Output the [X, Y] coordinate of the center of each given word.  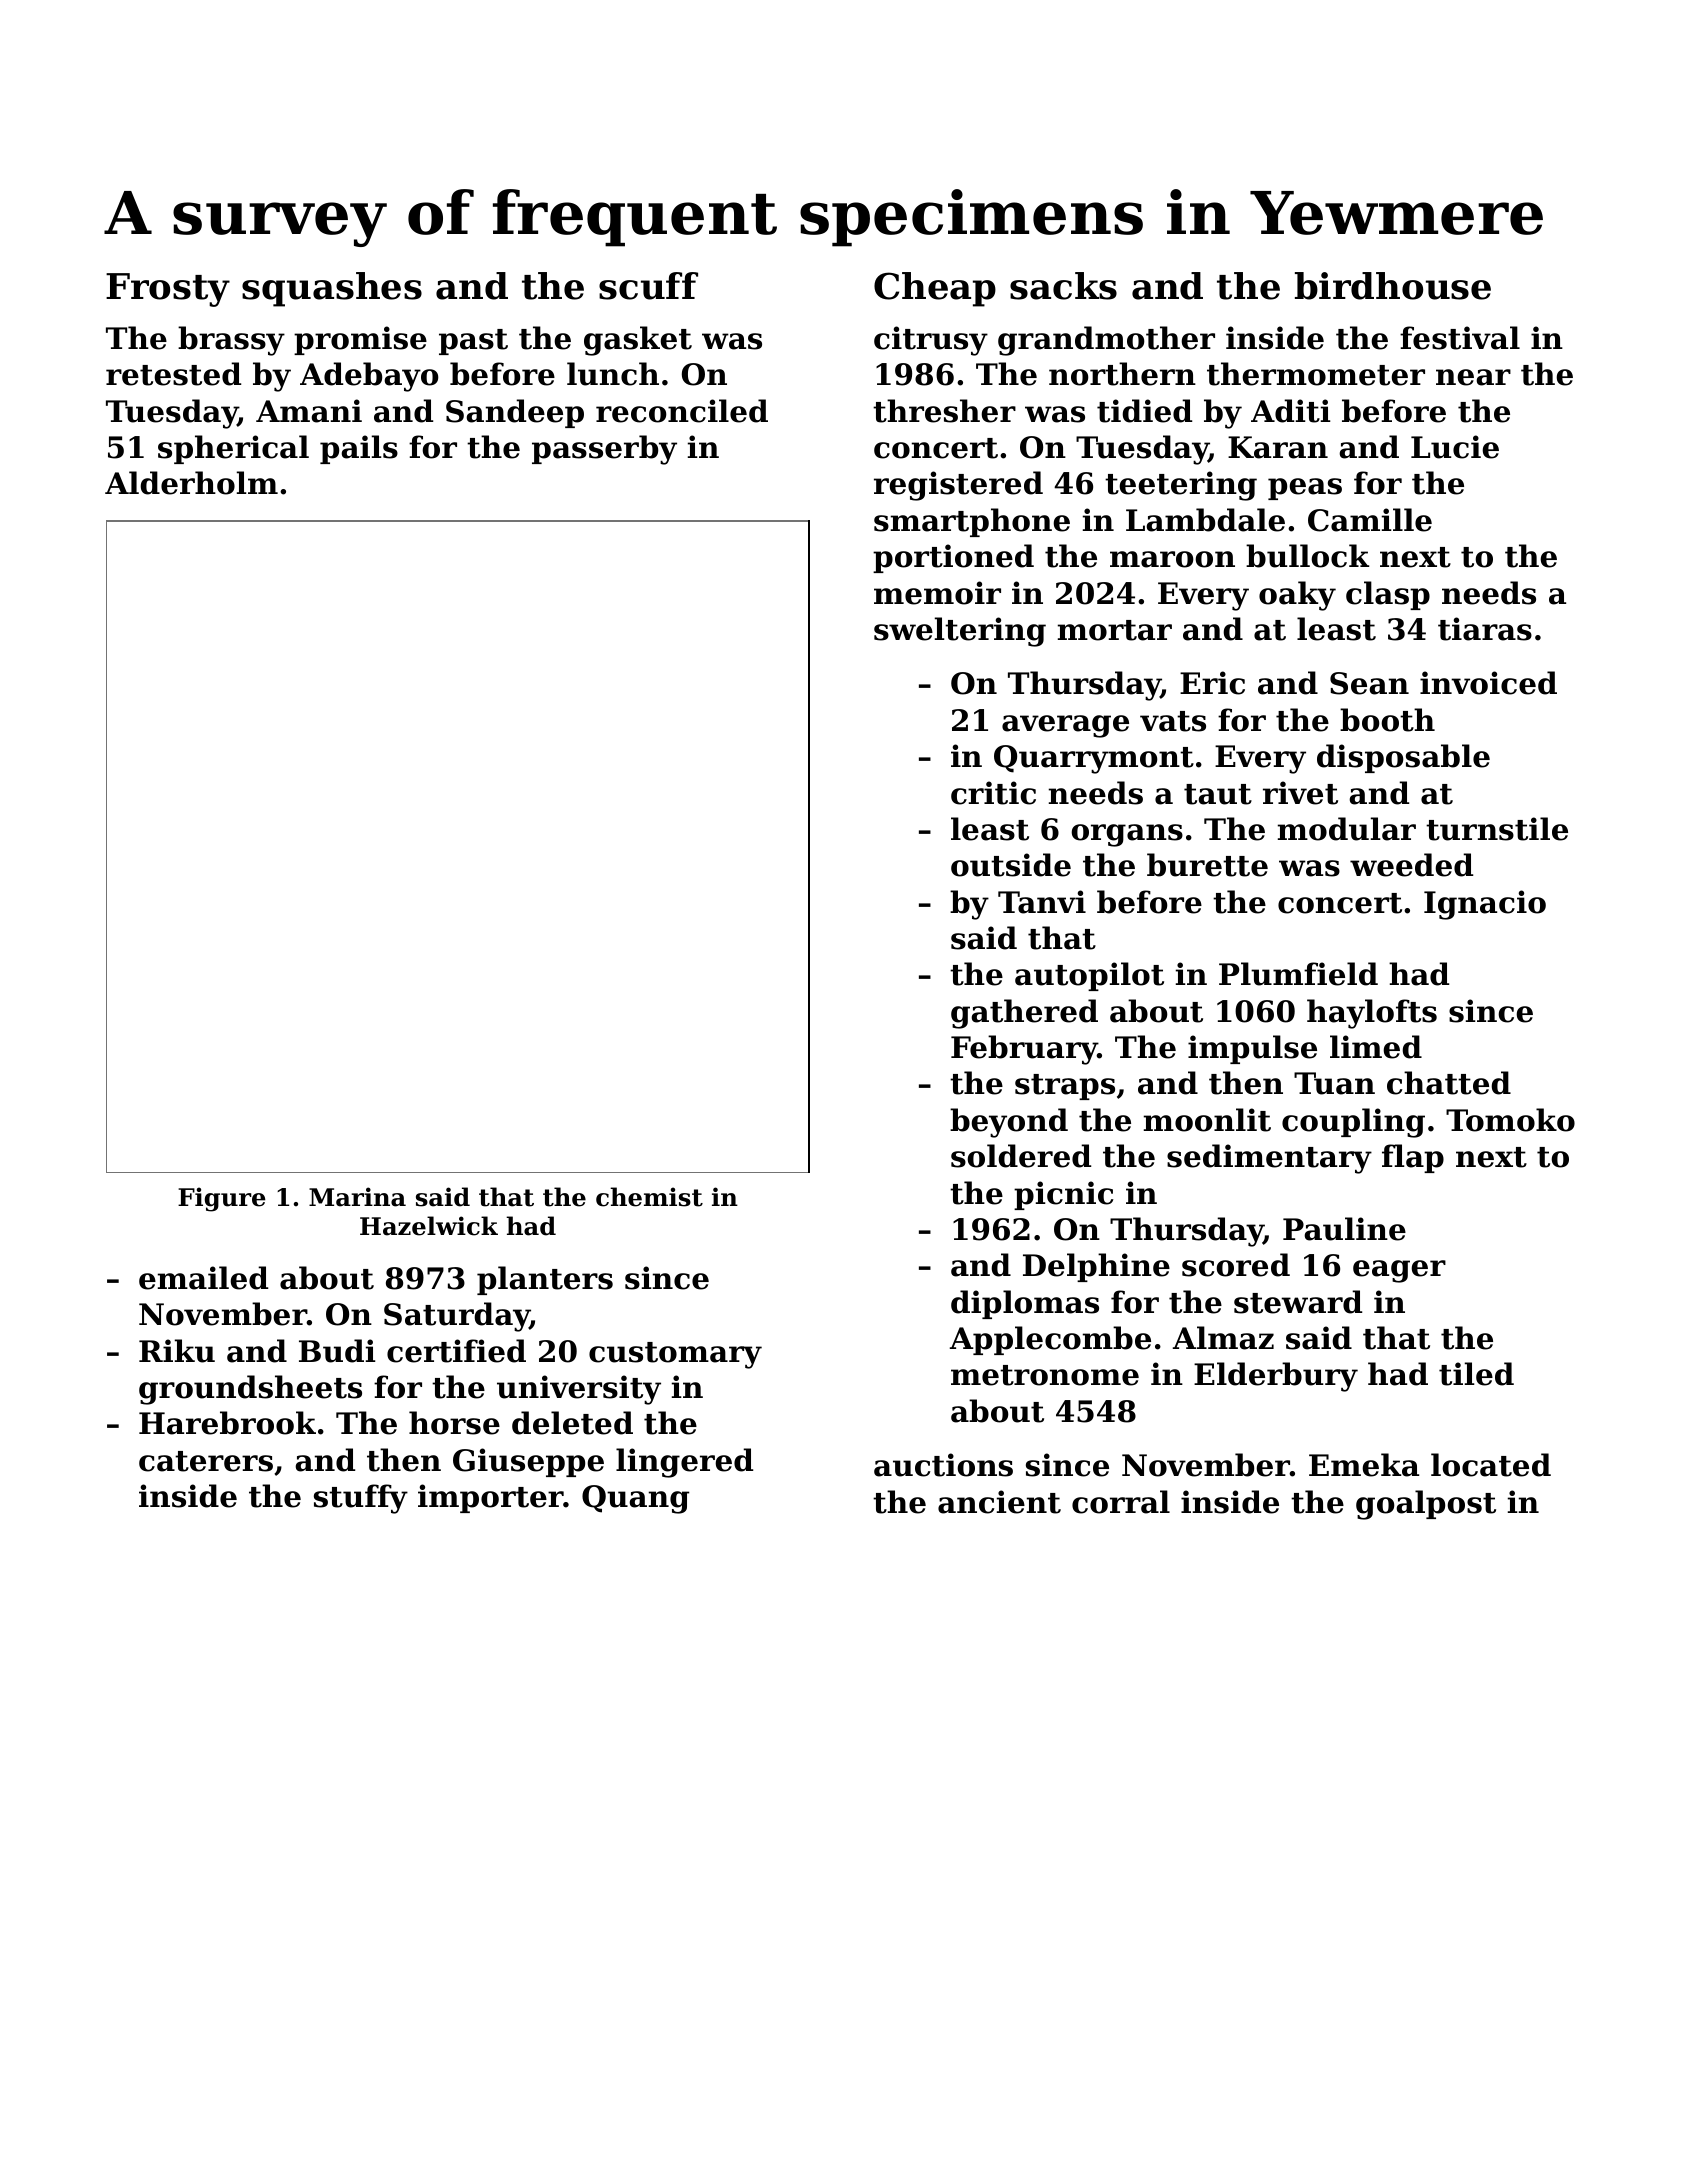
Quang [635, 1499]
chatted [1449, 1083]
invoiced [1488, 683]
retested [173, 374]
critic [993, 793]
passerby [604, 450]
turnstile [1497, 829]
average [1065, 726]
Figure [222, 1199]
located [1491, 1465]
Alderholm [191, 483]
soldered [1021, 1156]
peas [1305, 489]
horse [454, 1423]
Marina [357, 1197]
